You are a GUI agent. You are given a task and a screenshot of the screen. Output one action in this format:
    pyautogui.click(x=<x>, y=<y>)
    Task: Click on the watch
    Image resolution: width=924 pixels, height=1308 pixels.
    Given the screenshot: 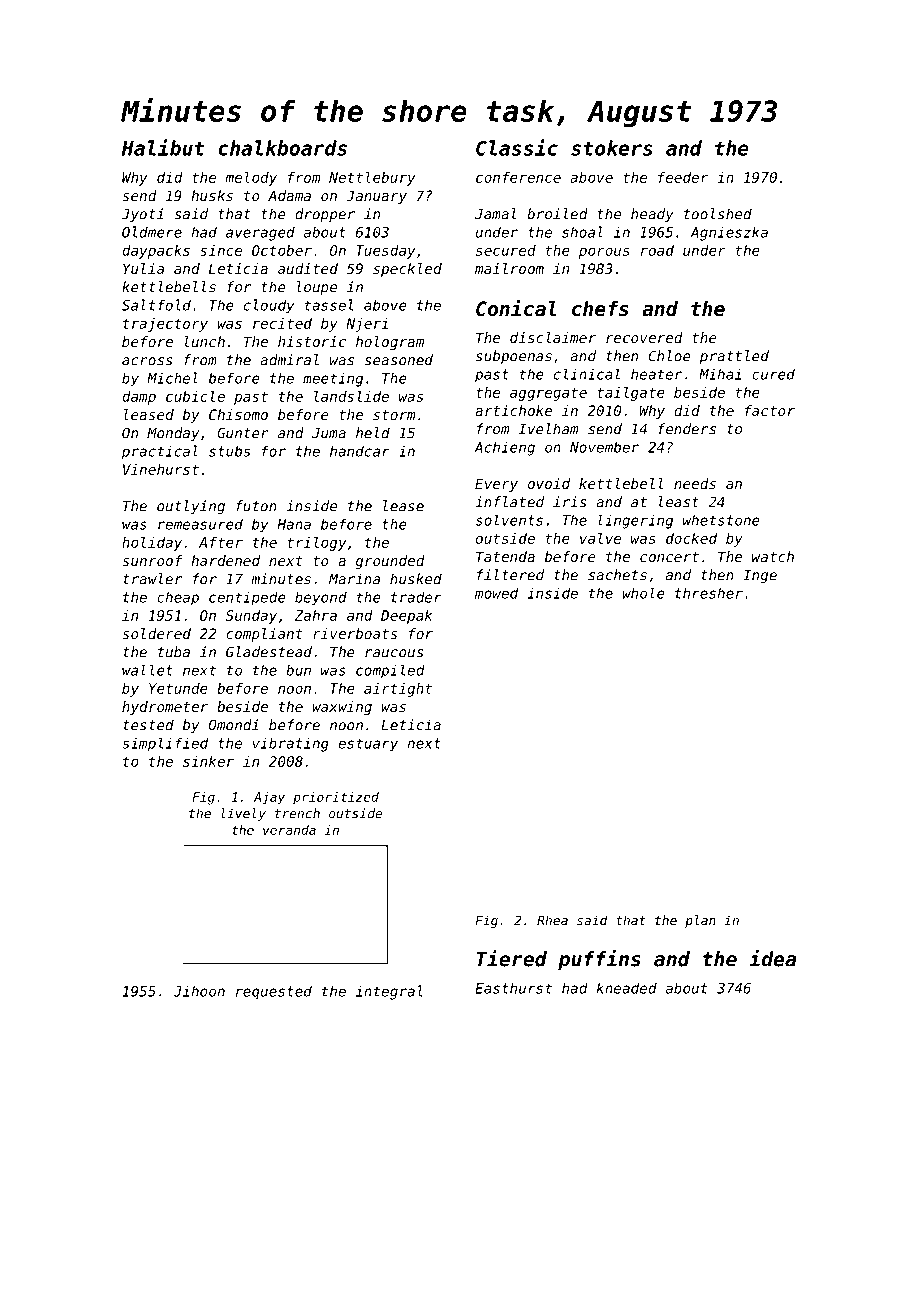 What is the action you would take?
    pyautogui.click(x=773, y=556)
